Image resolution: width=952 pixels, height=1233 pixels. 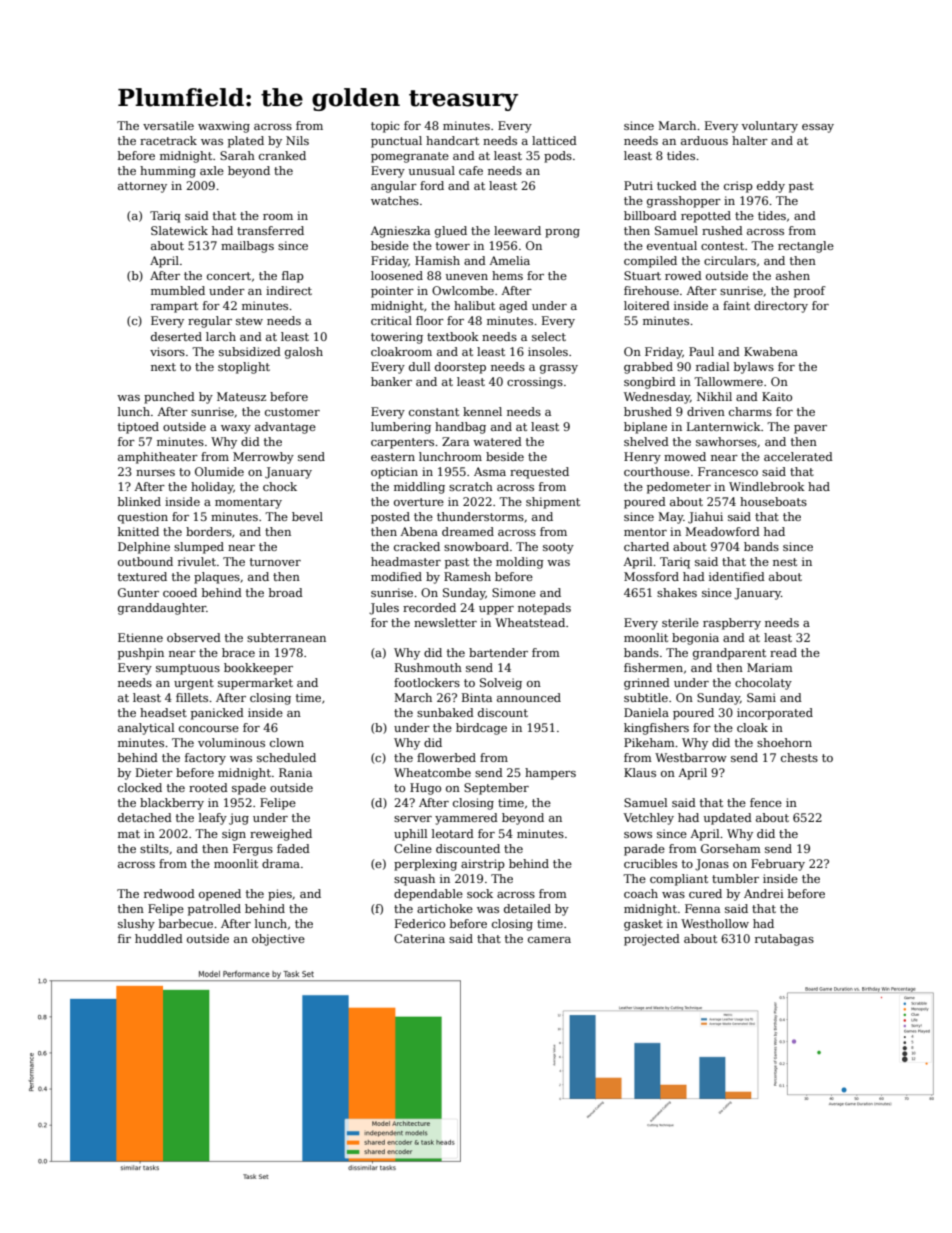 What do you see at coordinates (168, 140) in the screenshot?
I see `racetrack` at bounding box center [168, 140].
